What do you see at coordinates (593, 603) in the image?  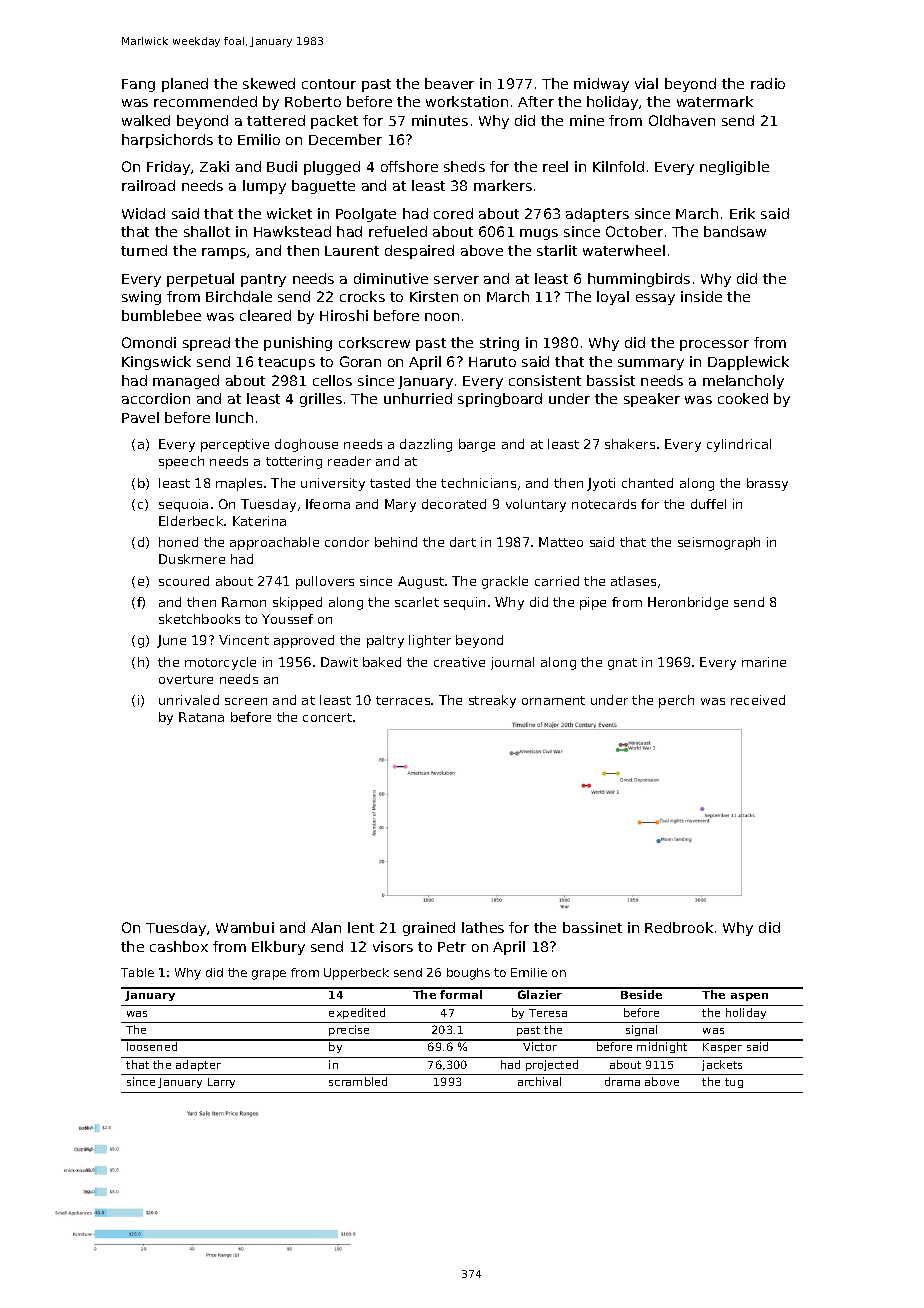 I see `pipe` at bounding box center [593, 603].
